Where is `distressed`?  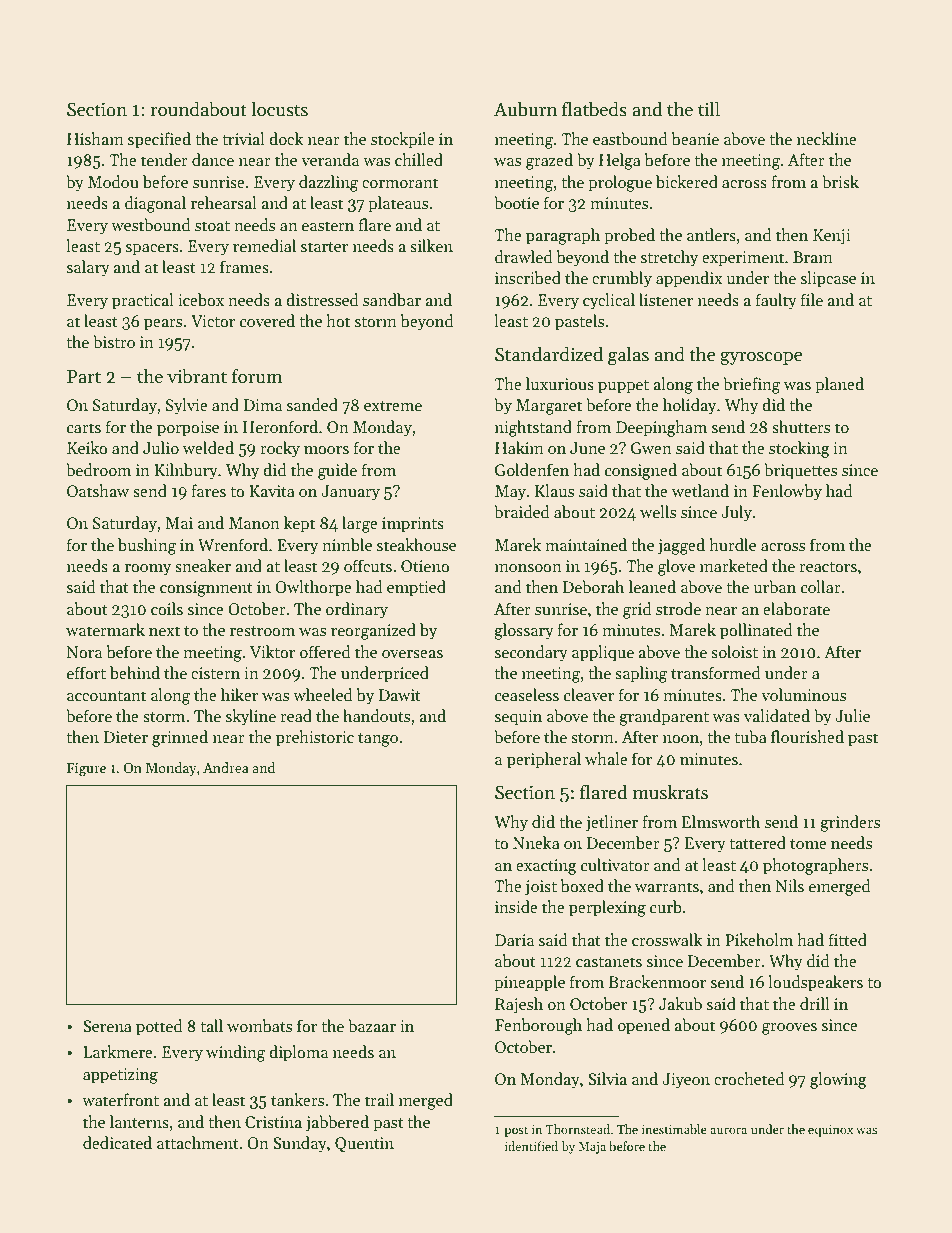 distressed is located at coordinates (322, 299).
